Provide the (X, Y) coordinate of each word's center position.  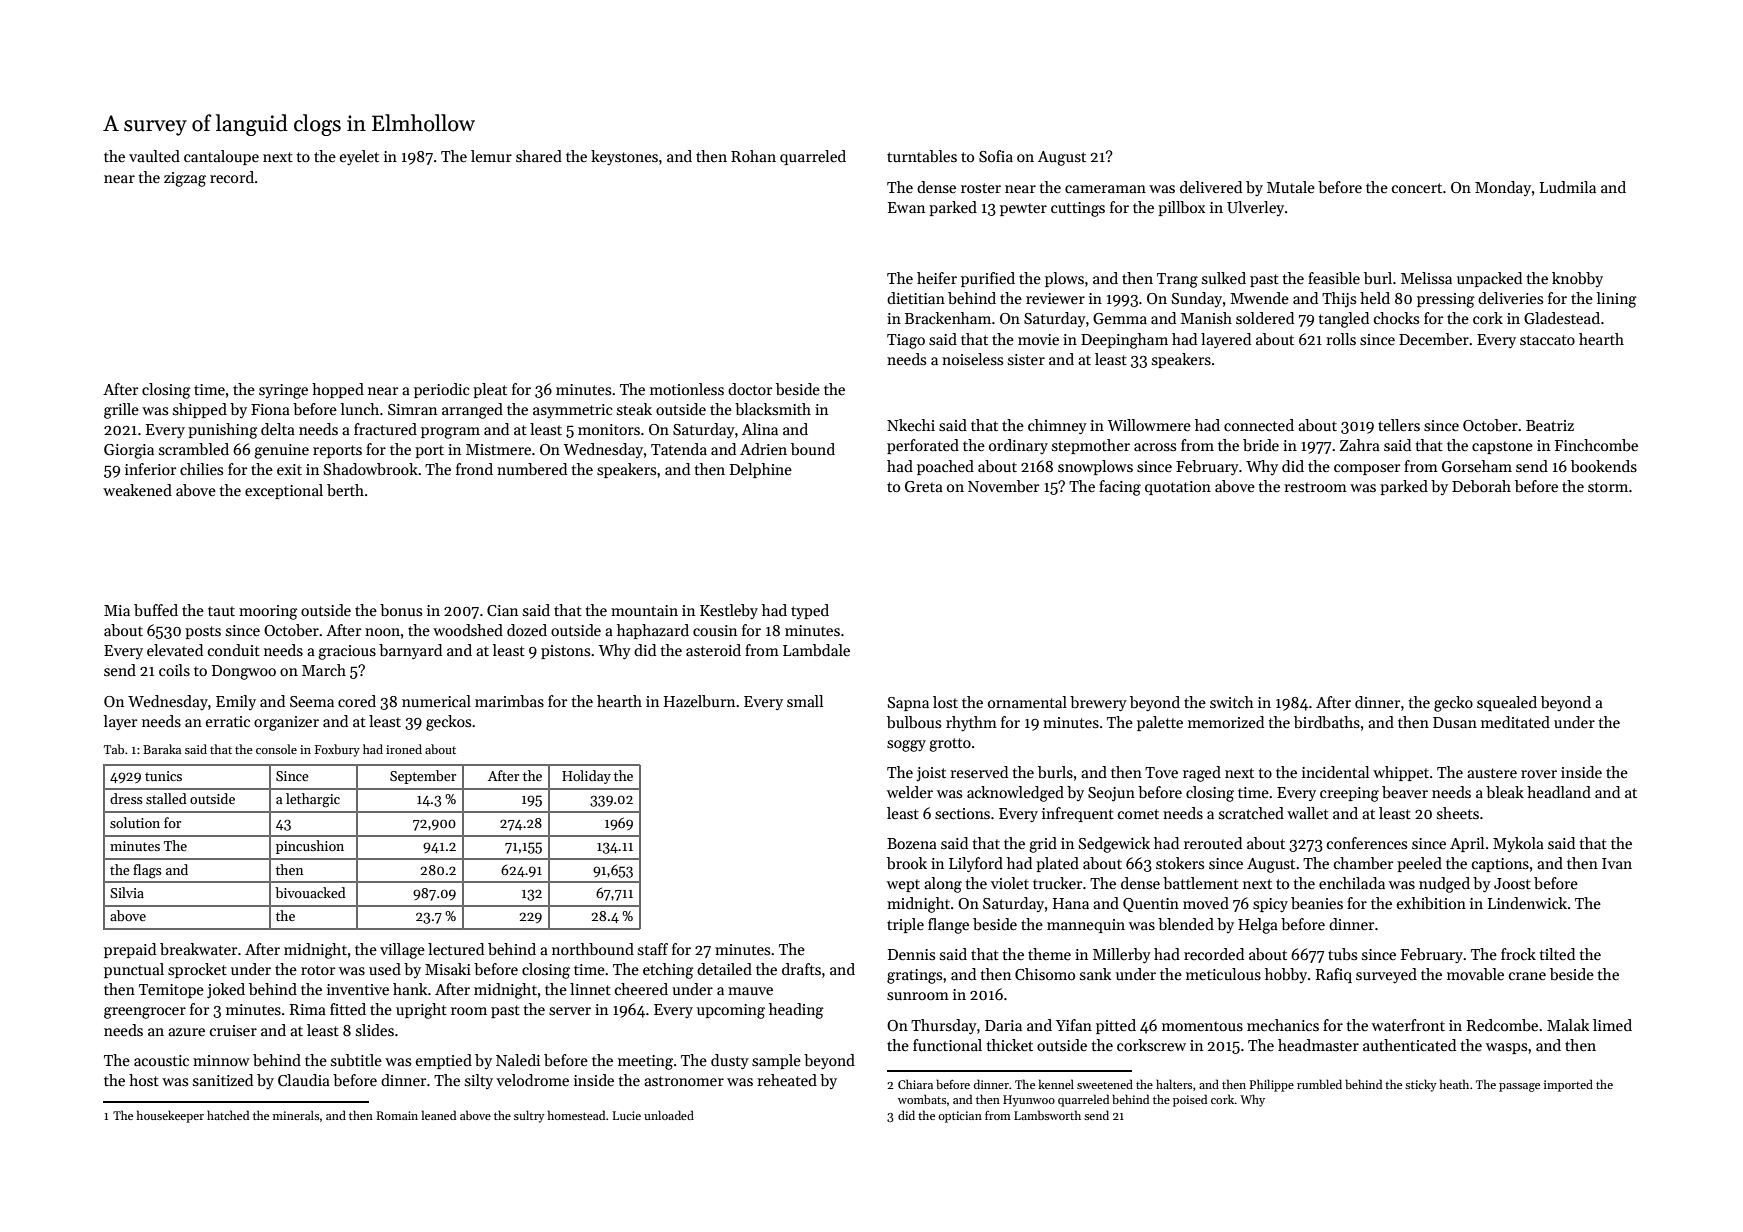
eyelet (359, 157)
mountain (644, 610)
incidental (1335, 772)
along (943, 885)
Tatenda (679, 449)
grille (121, 411)
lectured (456, 949)
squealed (1507, 703)
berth (345, 490)
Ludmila (1568, 187)
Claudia (304, 1080)
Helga (1258, 926)
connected (1259, 425)
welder (910, 792)
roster (981, 188)
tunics (163, 776)
